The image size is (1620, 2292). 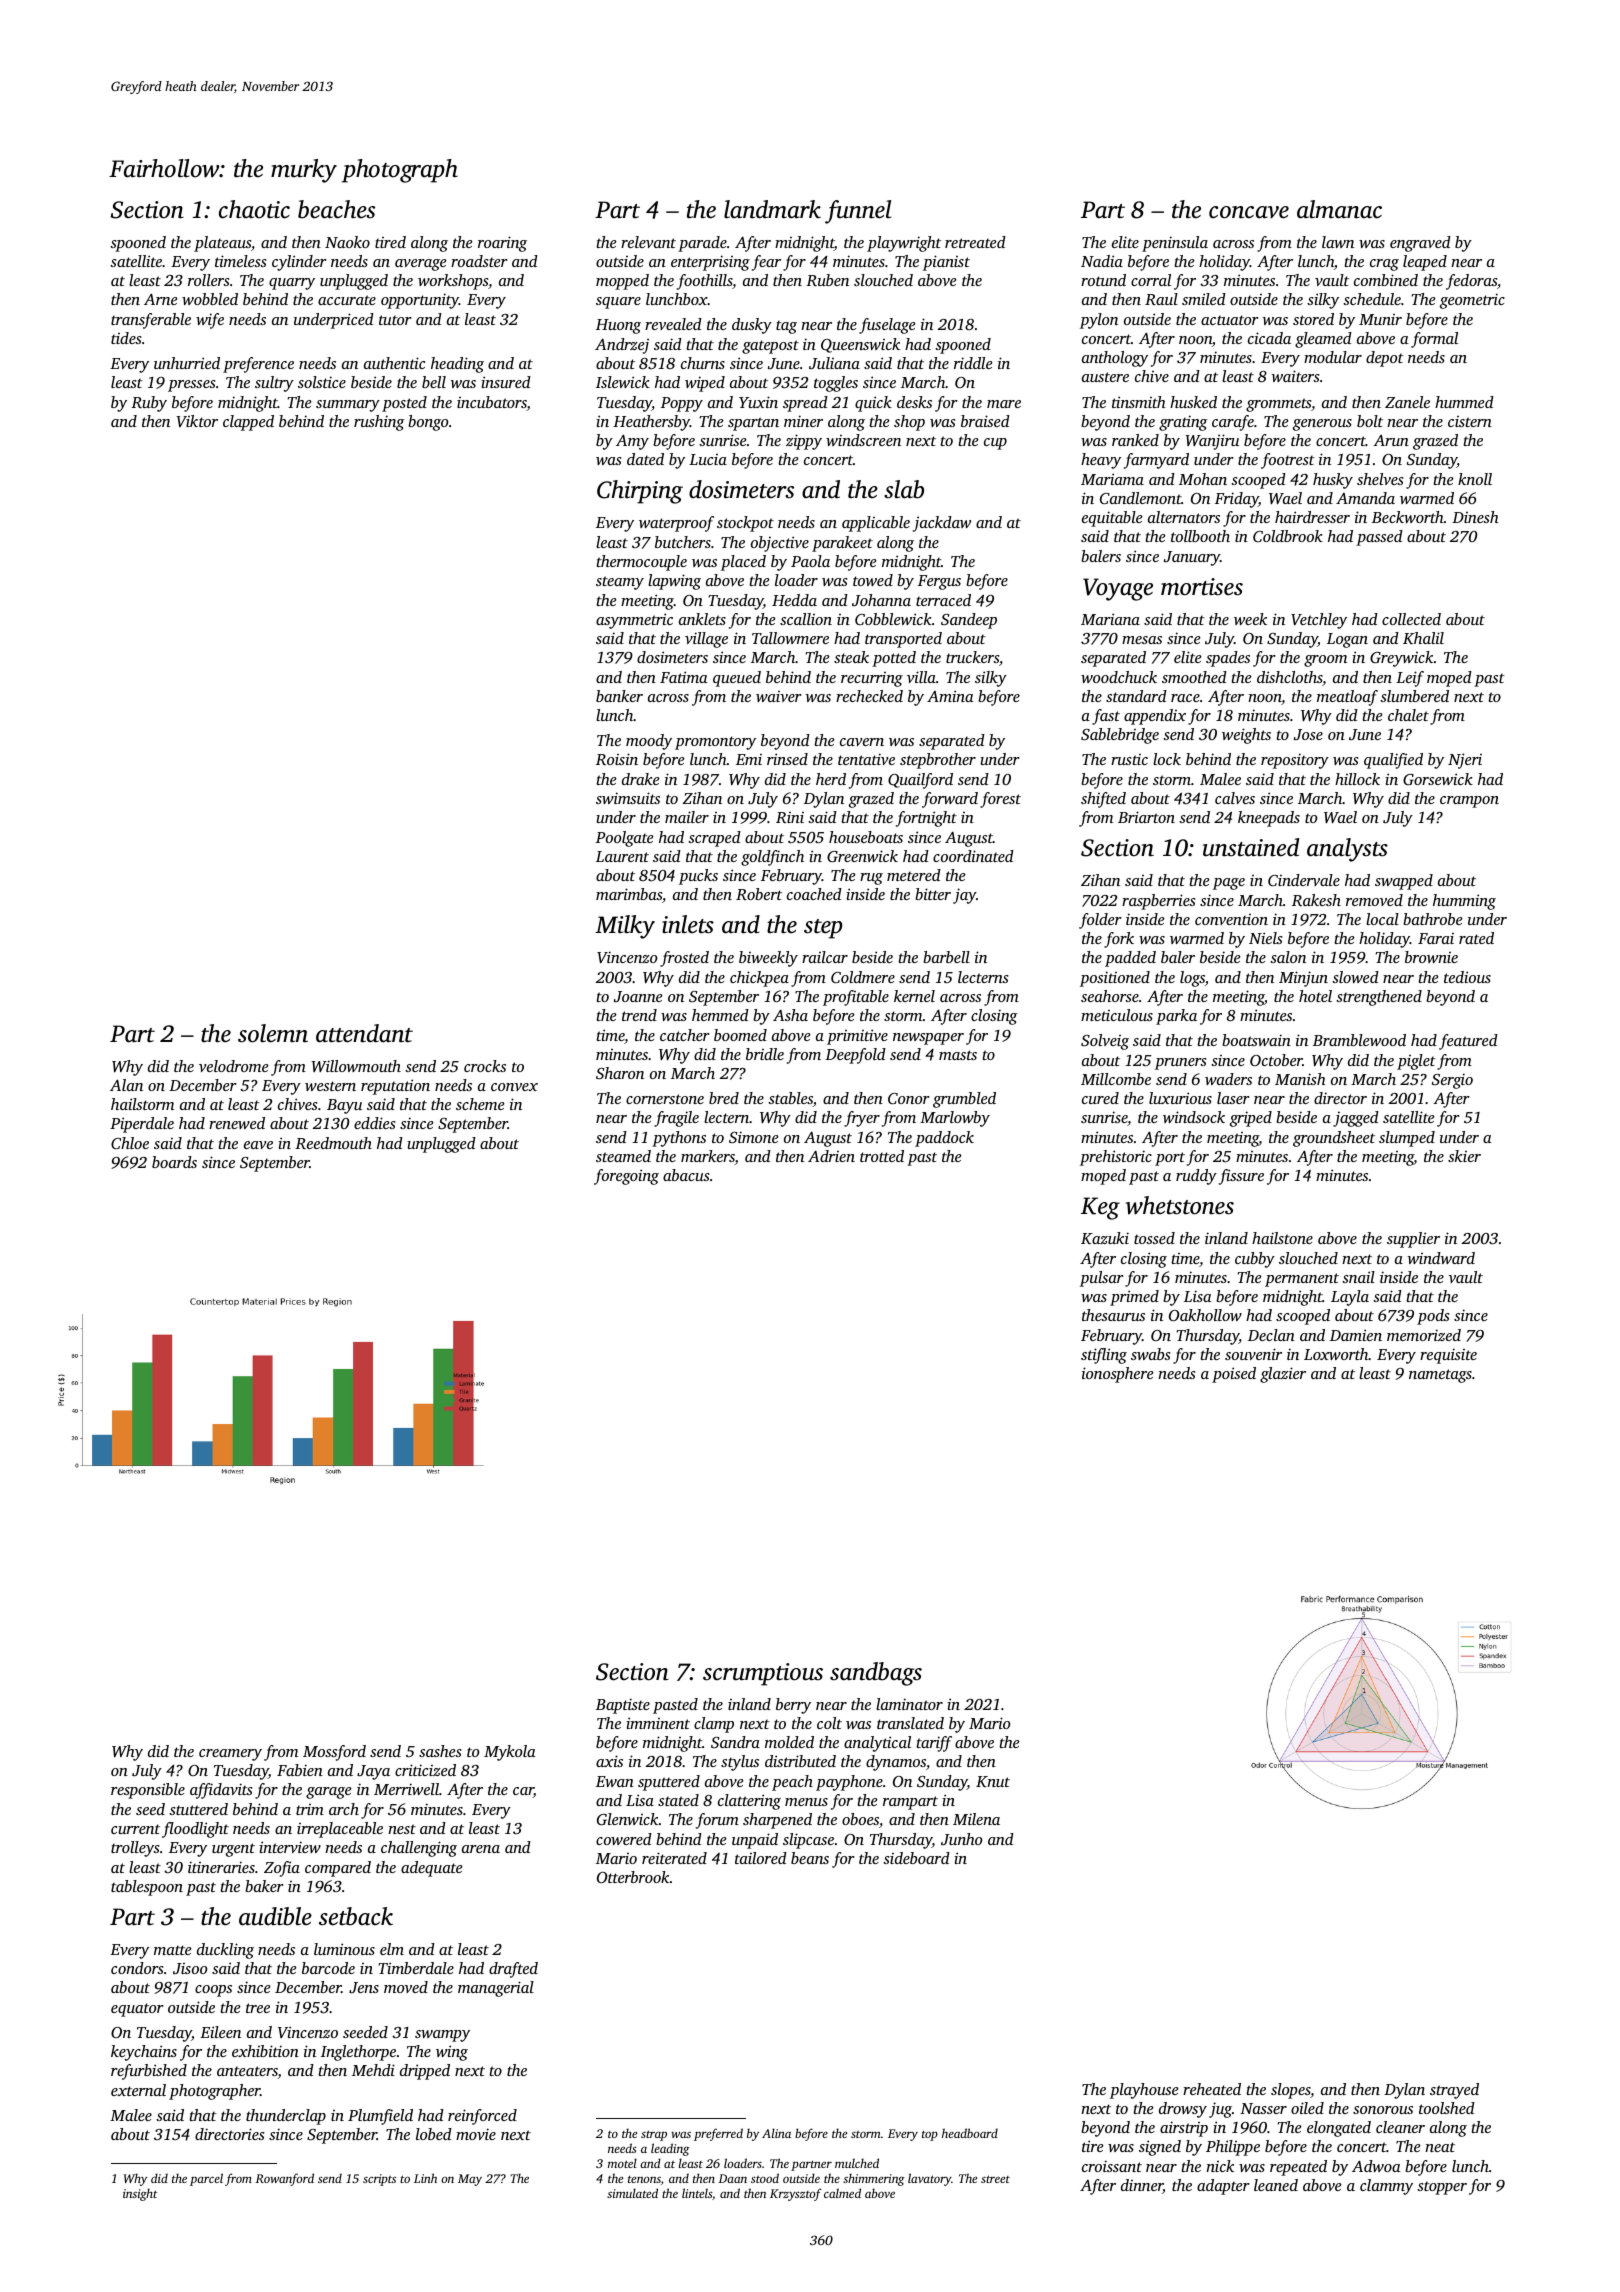 What do you see at coordinates (379, 2180) in the screenshot?
I see `scripts` at bounding box center [379, 2180].
